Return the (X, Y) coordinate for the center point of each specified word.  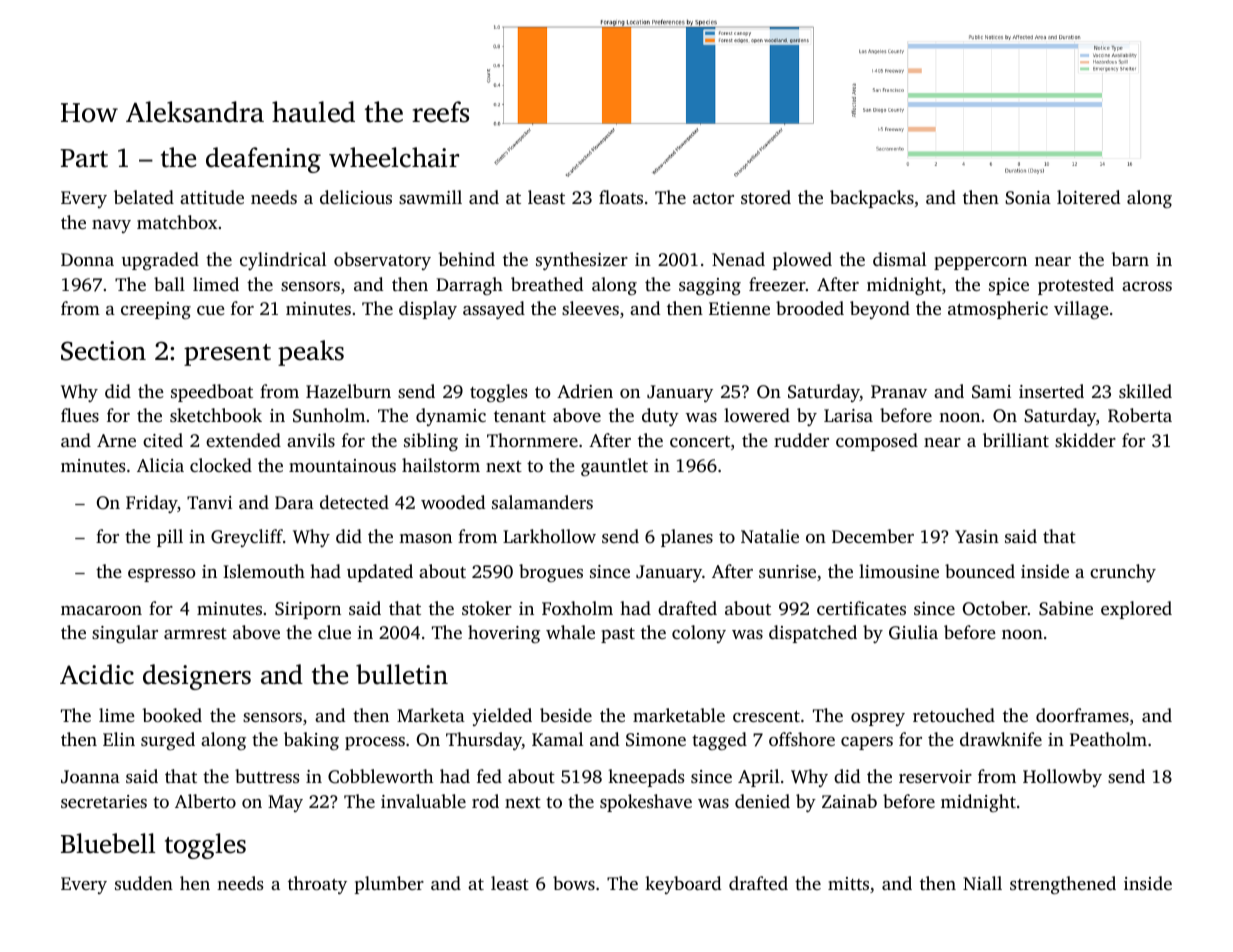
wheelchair (394, 157)
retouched (954, 715)
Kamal (557, 739)
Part (84, 158)
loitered (1088, 197)
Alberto (205, 801)
